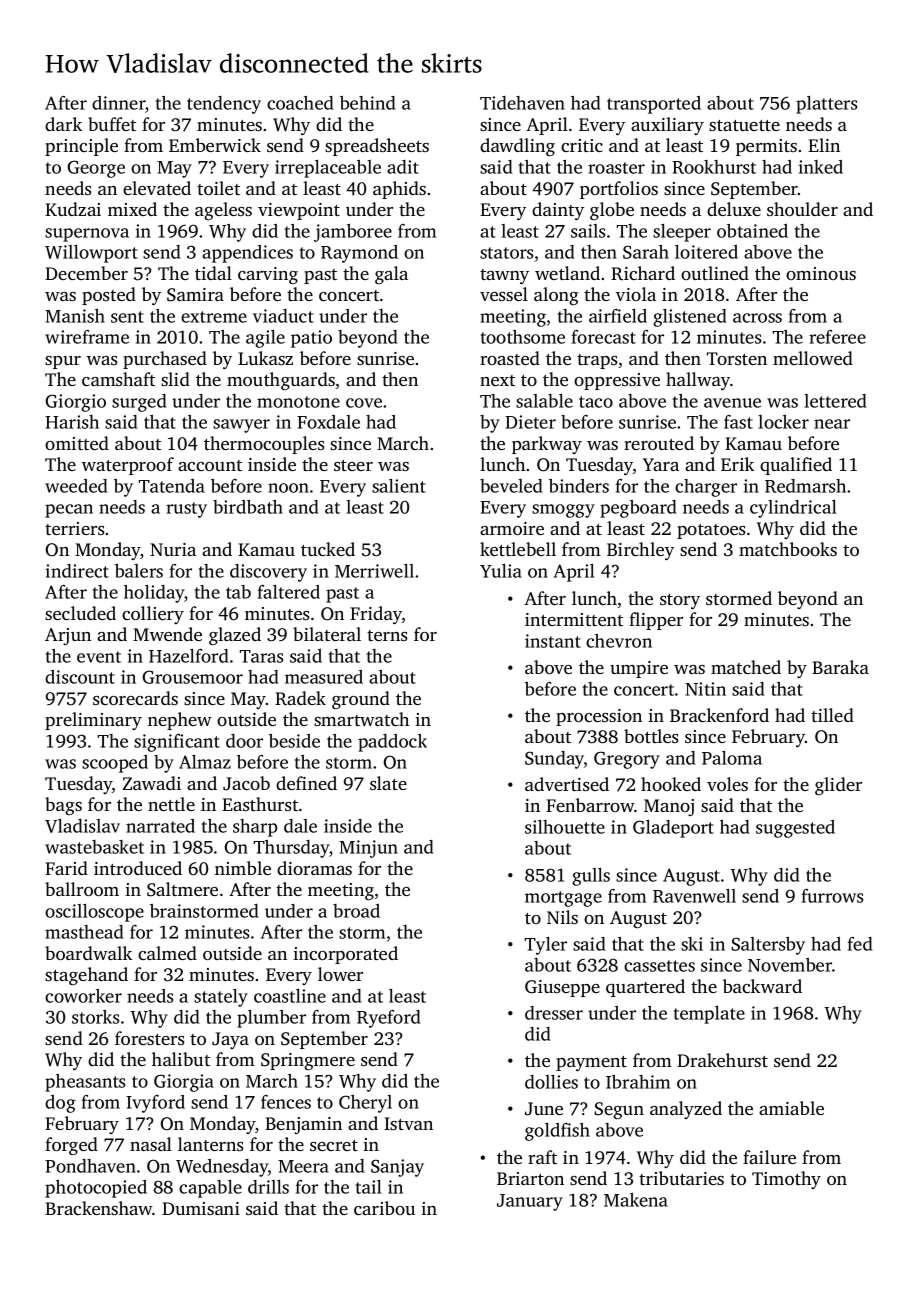  What do you see at coordinates (826, 105) in the screenshot?
I see `platters` at bounding box center [826, 105].
